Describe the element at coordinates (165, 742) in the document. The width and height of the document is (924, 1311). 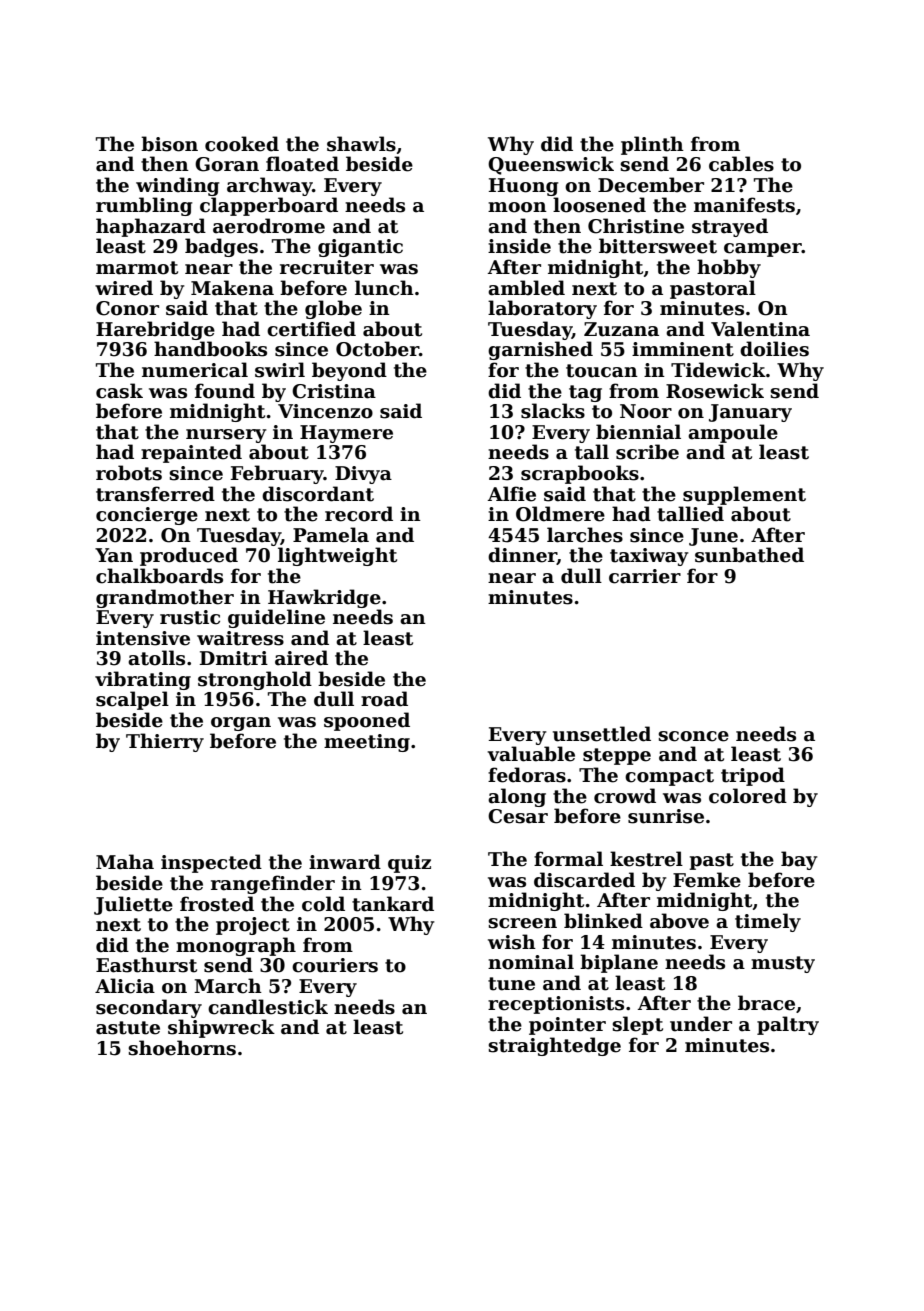
I see `Thierry` at that location.
